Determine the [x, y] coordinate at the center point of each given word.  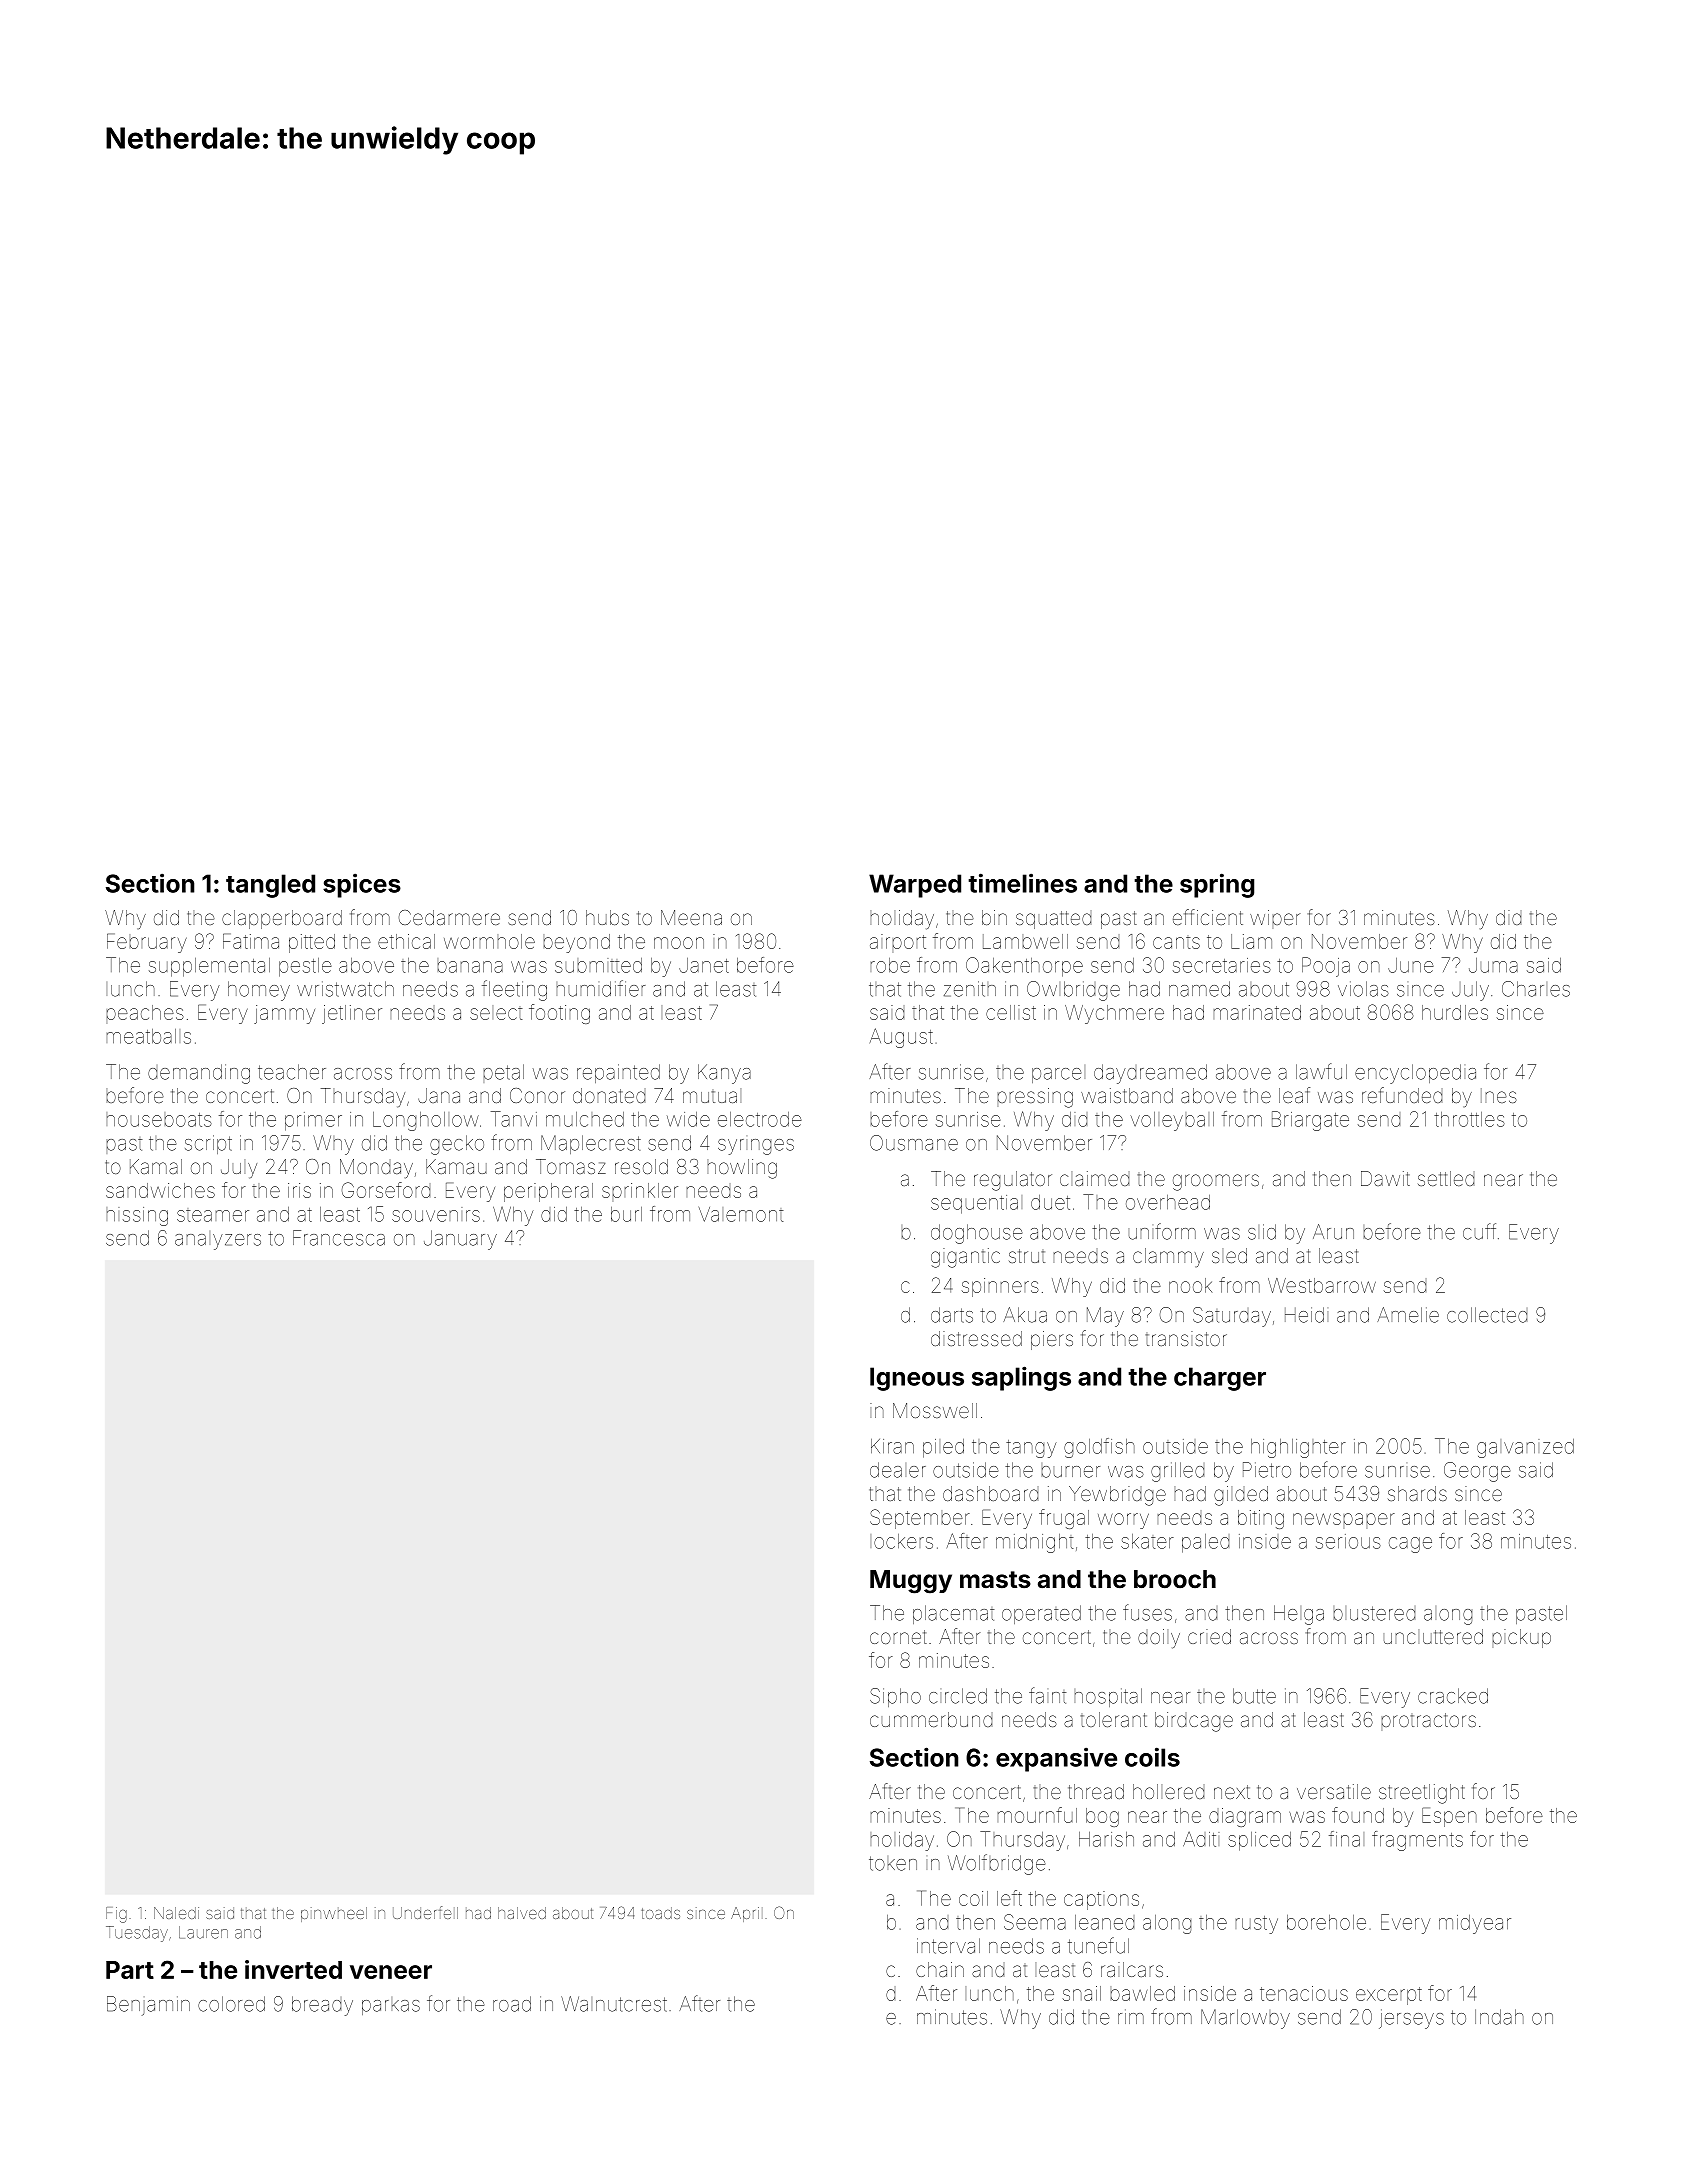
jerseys [1411, 2019]
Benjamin [148, 2006]
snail [1082, 1993]
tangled [270, 886]
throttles [1469, 1119]
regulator [1013, 1181]
